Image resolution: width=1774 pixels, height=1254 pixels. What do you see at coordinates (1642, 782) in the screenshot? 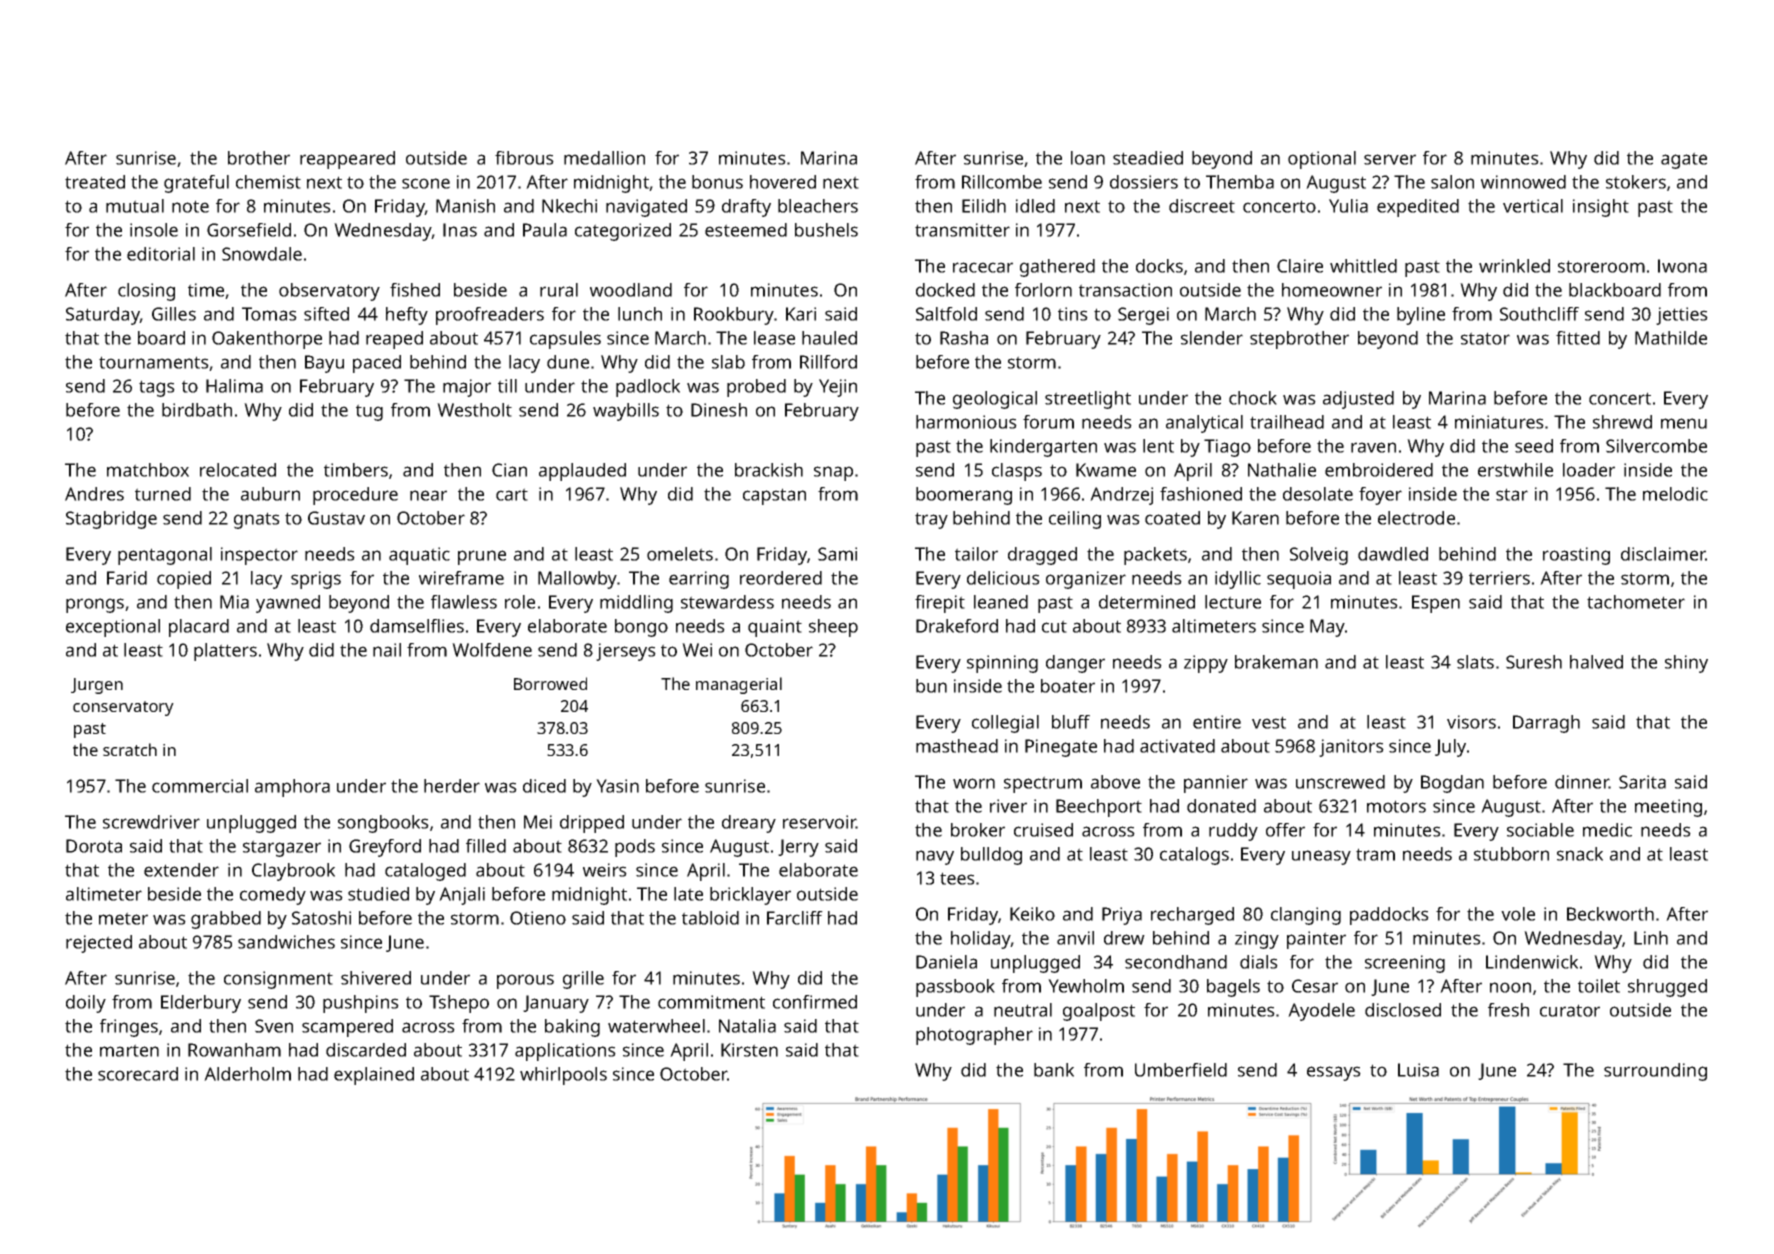
I see `Sarita` at bounding box center [1642, 782].
